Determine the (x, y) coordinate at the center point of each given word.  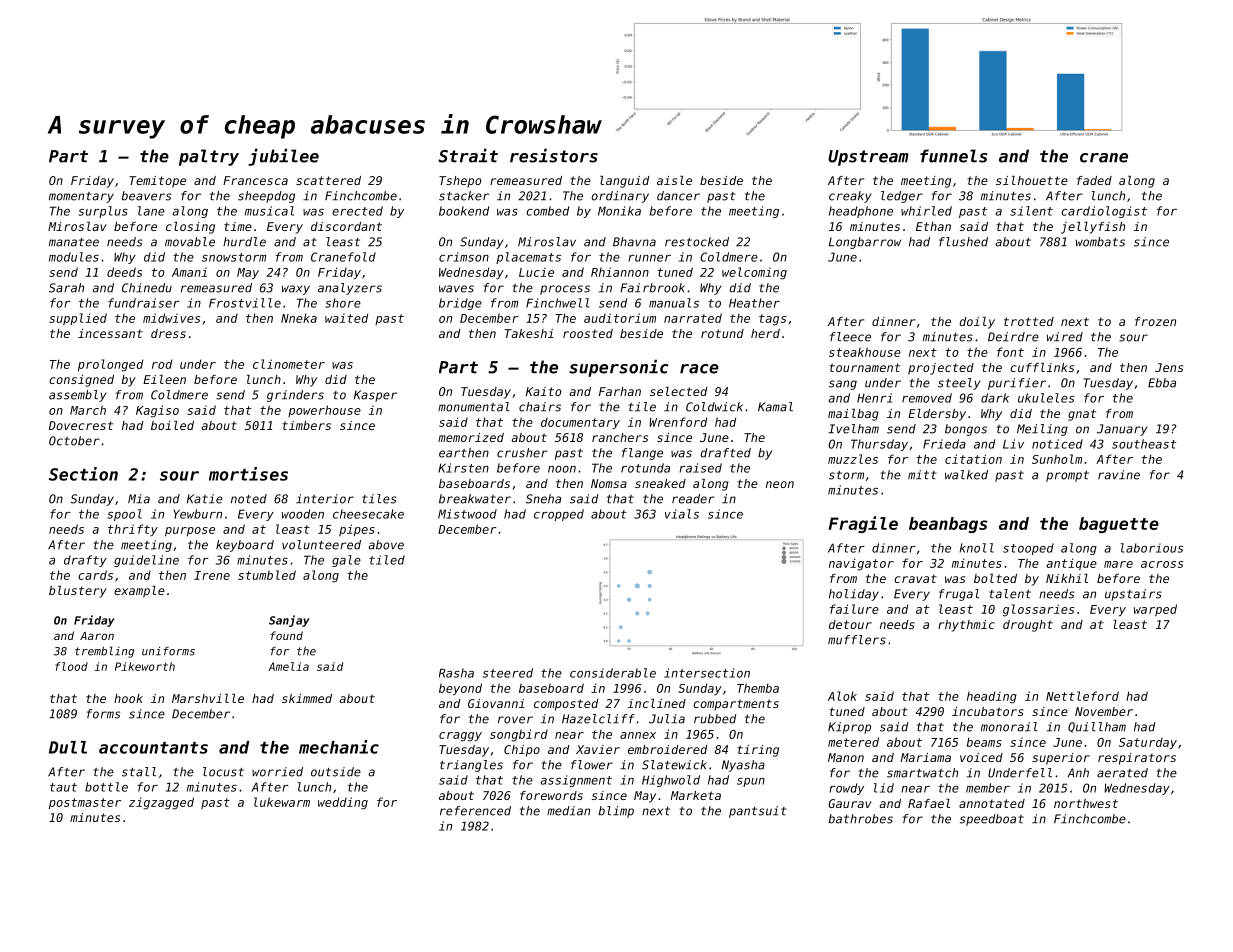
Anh (1078, 773)
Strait (468, 155)
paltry (209, 157)
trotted (1029, 321)
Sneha (543, 499)
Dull (68, 747)
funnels (953, 156)
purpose (190, 532)
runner (649, 258)
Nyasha (743, 766)
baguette (1119, 525)
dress (168, 333)
